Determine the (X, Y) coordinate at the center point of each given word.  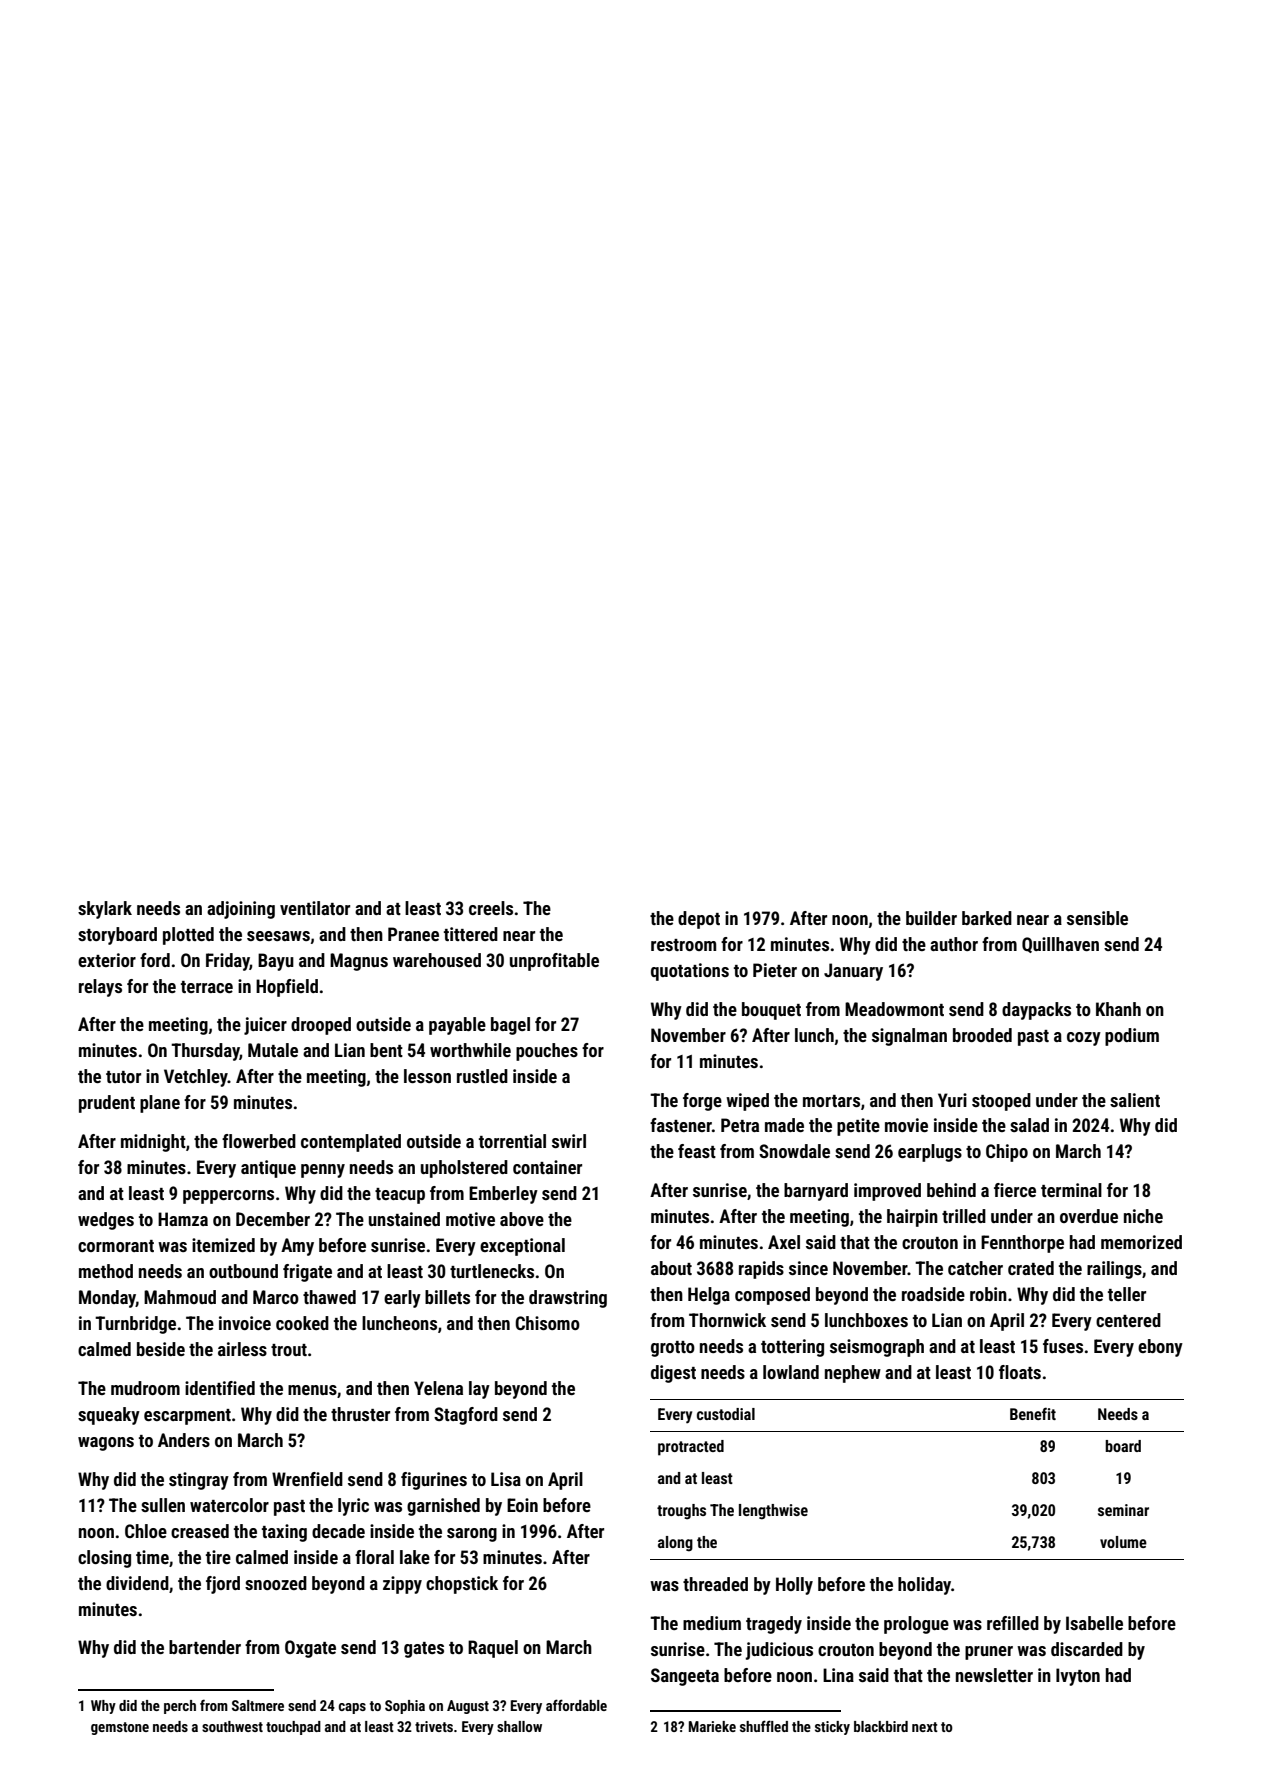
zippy (402, 1585)
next (925, 1727)
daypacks (1036, 1011)
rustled (482, 1076)
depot (699, 920)
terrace (207, 987)
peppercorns (228, 1197)
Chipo (1007, 1153)
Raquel (493, 1649)
